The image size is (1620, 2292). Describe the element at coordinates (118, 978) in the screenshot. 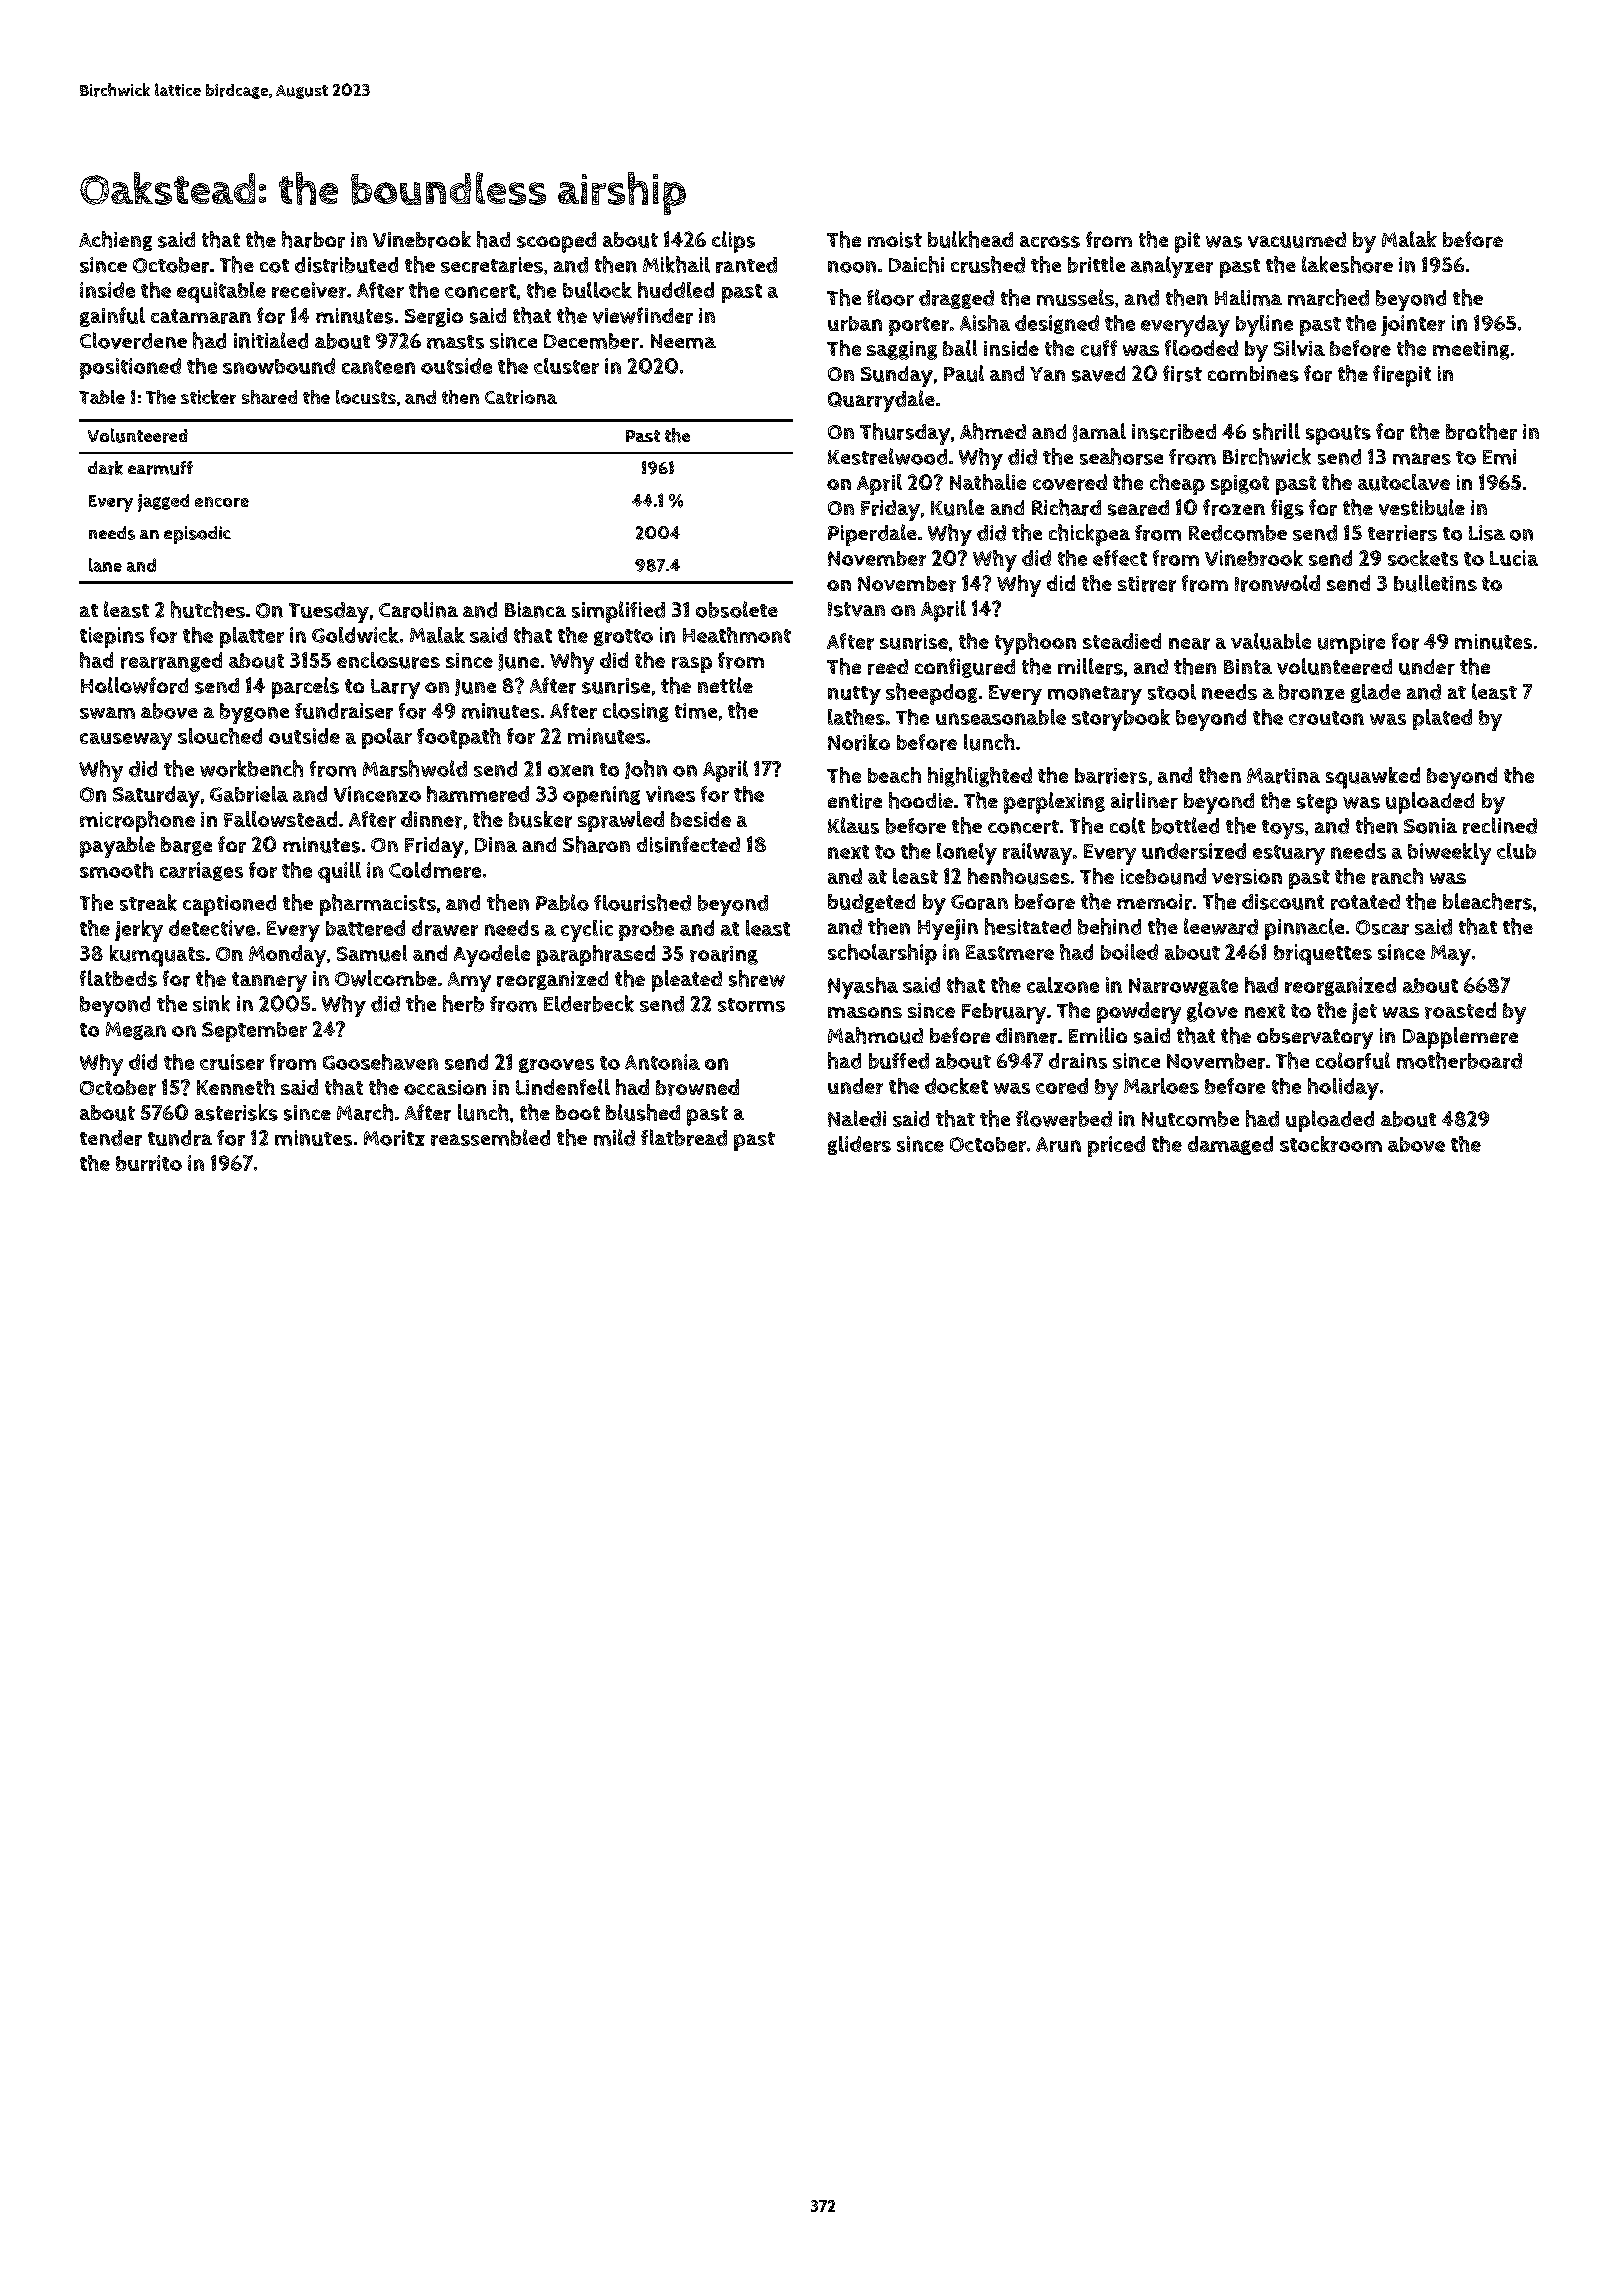

I see `flatbeds` at that location.
